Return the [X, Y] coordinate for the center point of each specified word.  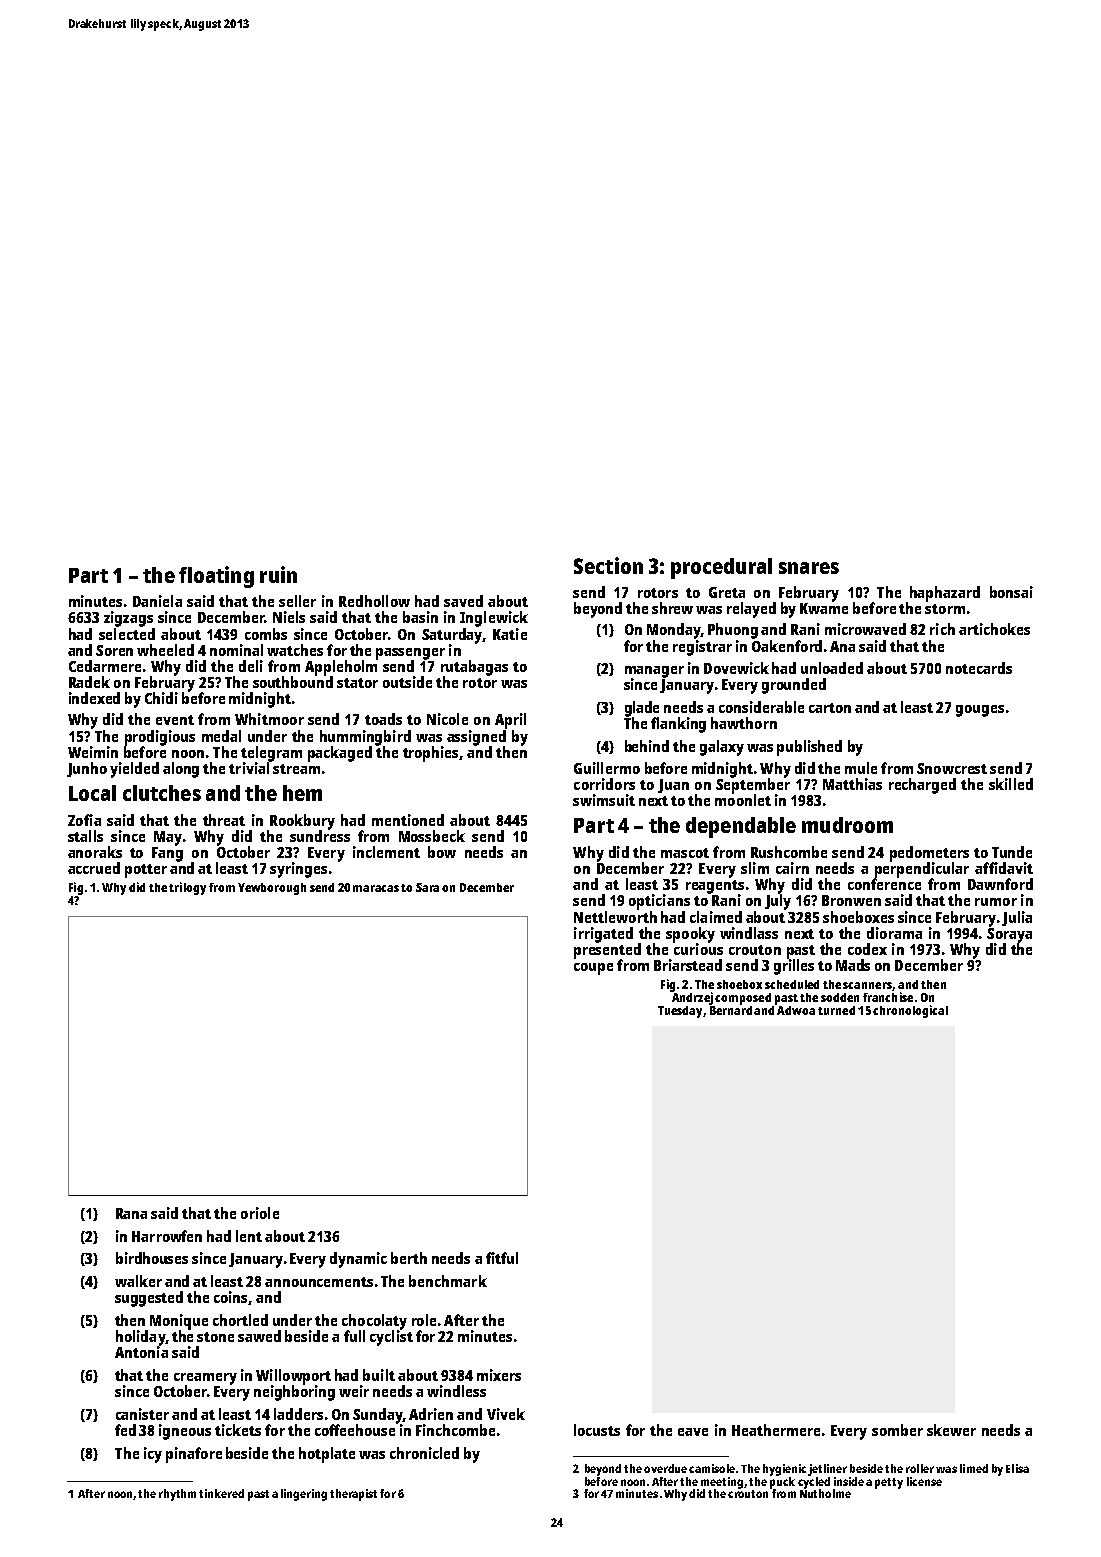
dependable [741, 827]
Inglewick [494, 619]
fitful [502, 1258]
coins [230, 1297]
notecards [979, 668]
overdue [665, 1468]
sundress [320, 836]
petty [889, 1483]
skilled [1011, 784]
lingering [304, 1495]
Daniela [157, 601]
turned [836, 1010]
